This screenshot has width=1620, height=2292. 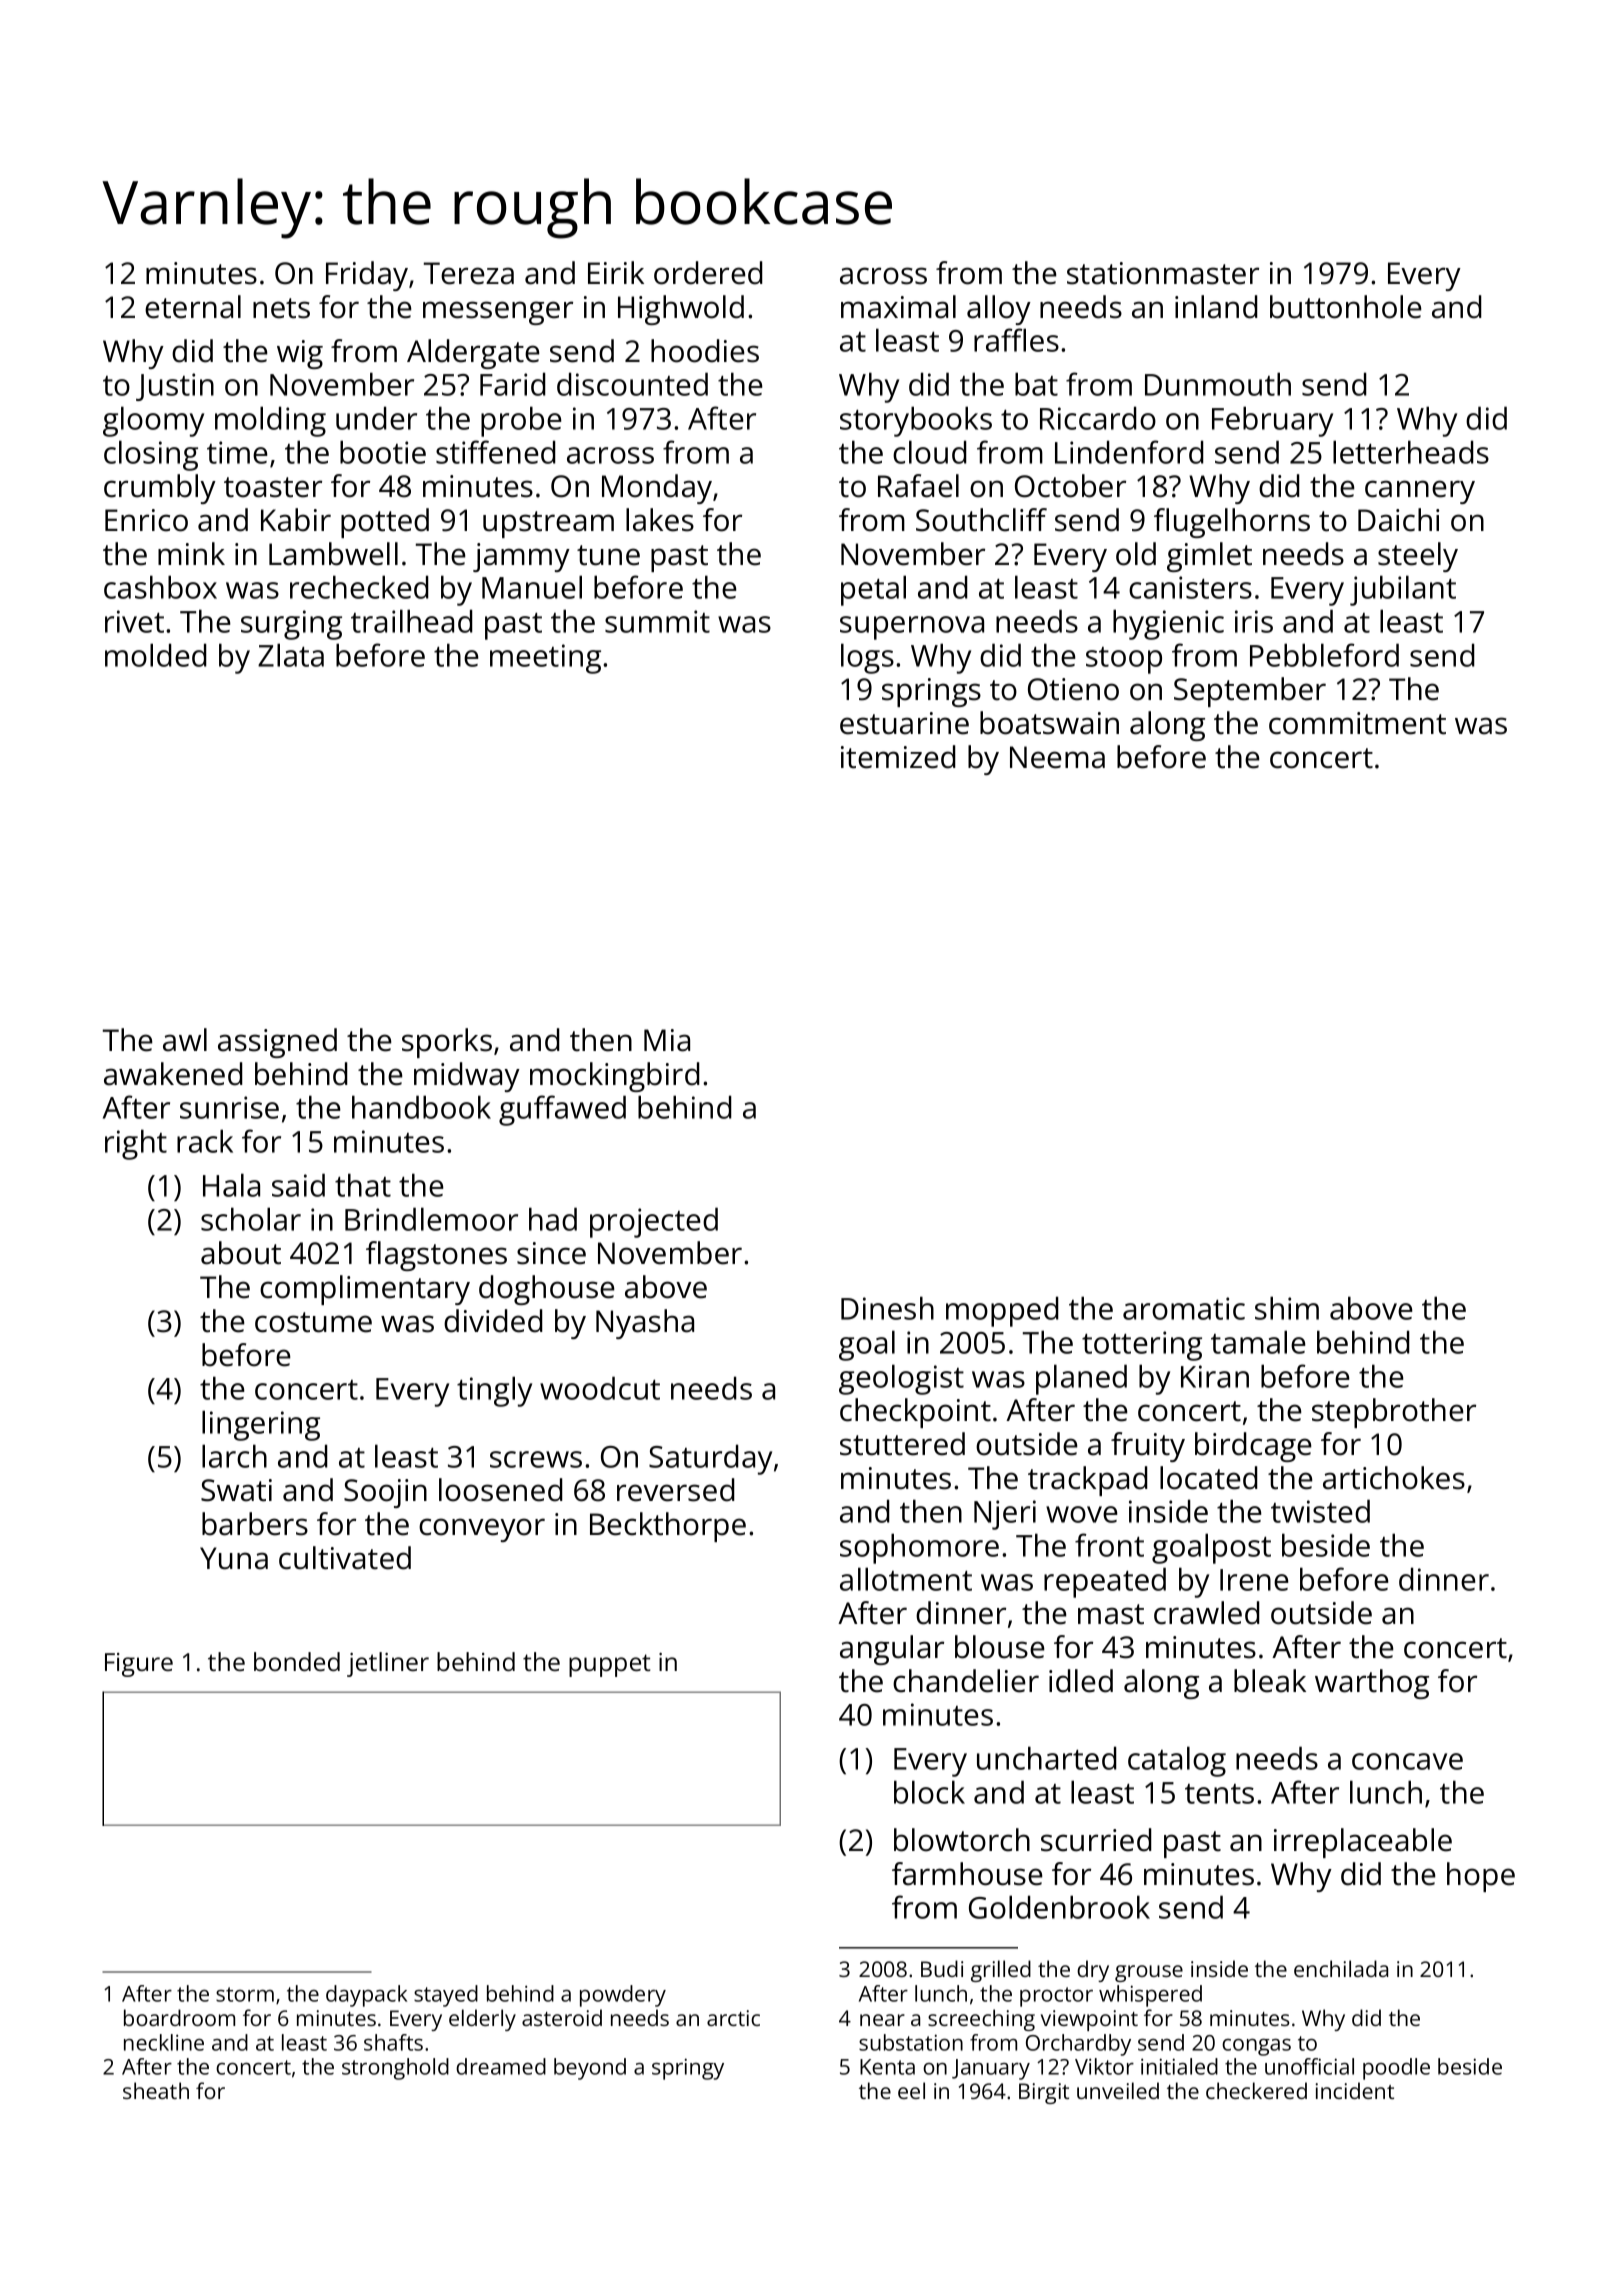 What do you see at coordinates (241, 1253) in the screenshot?
I see `about` at bounding box center [241, 1253].
